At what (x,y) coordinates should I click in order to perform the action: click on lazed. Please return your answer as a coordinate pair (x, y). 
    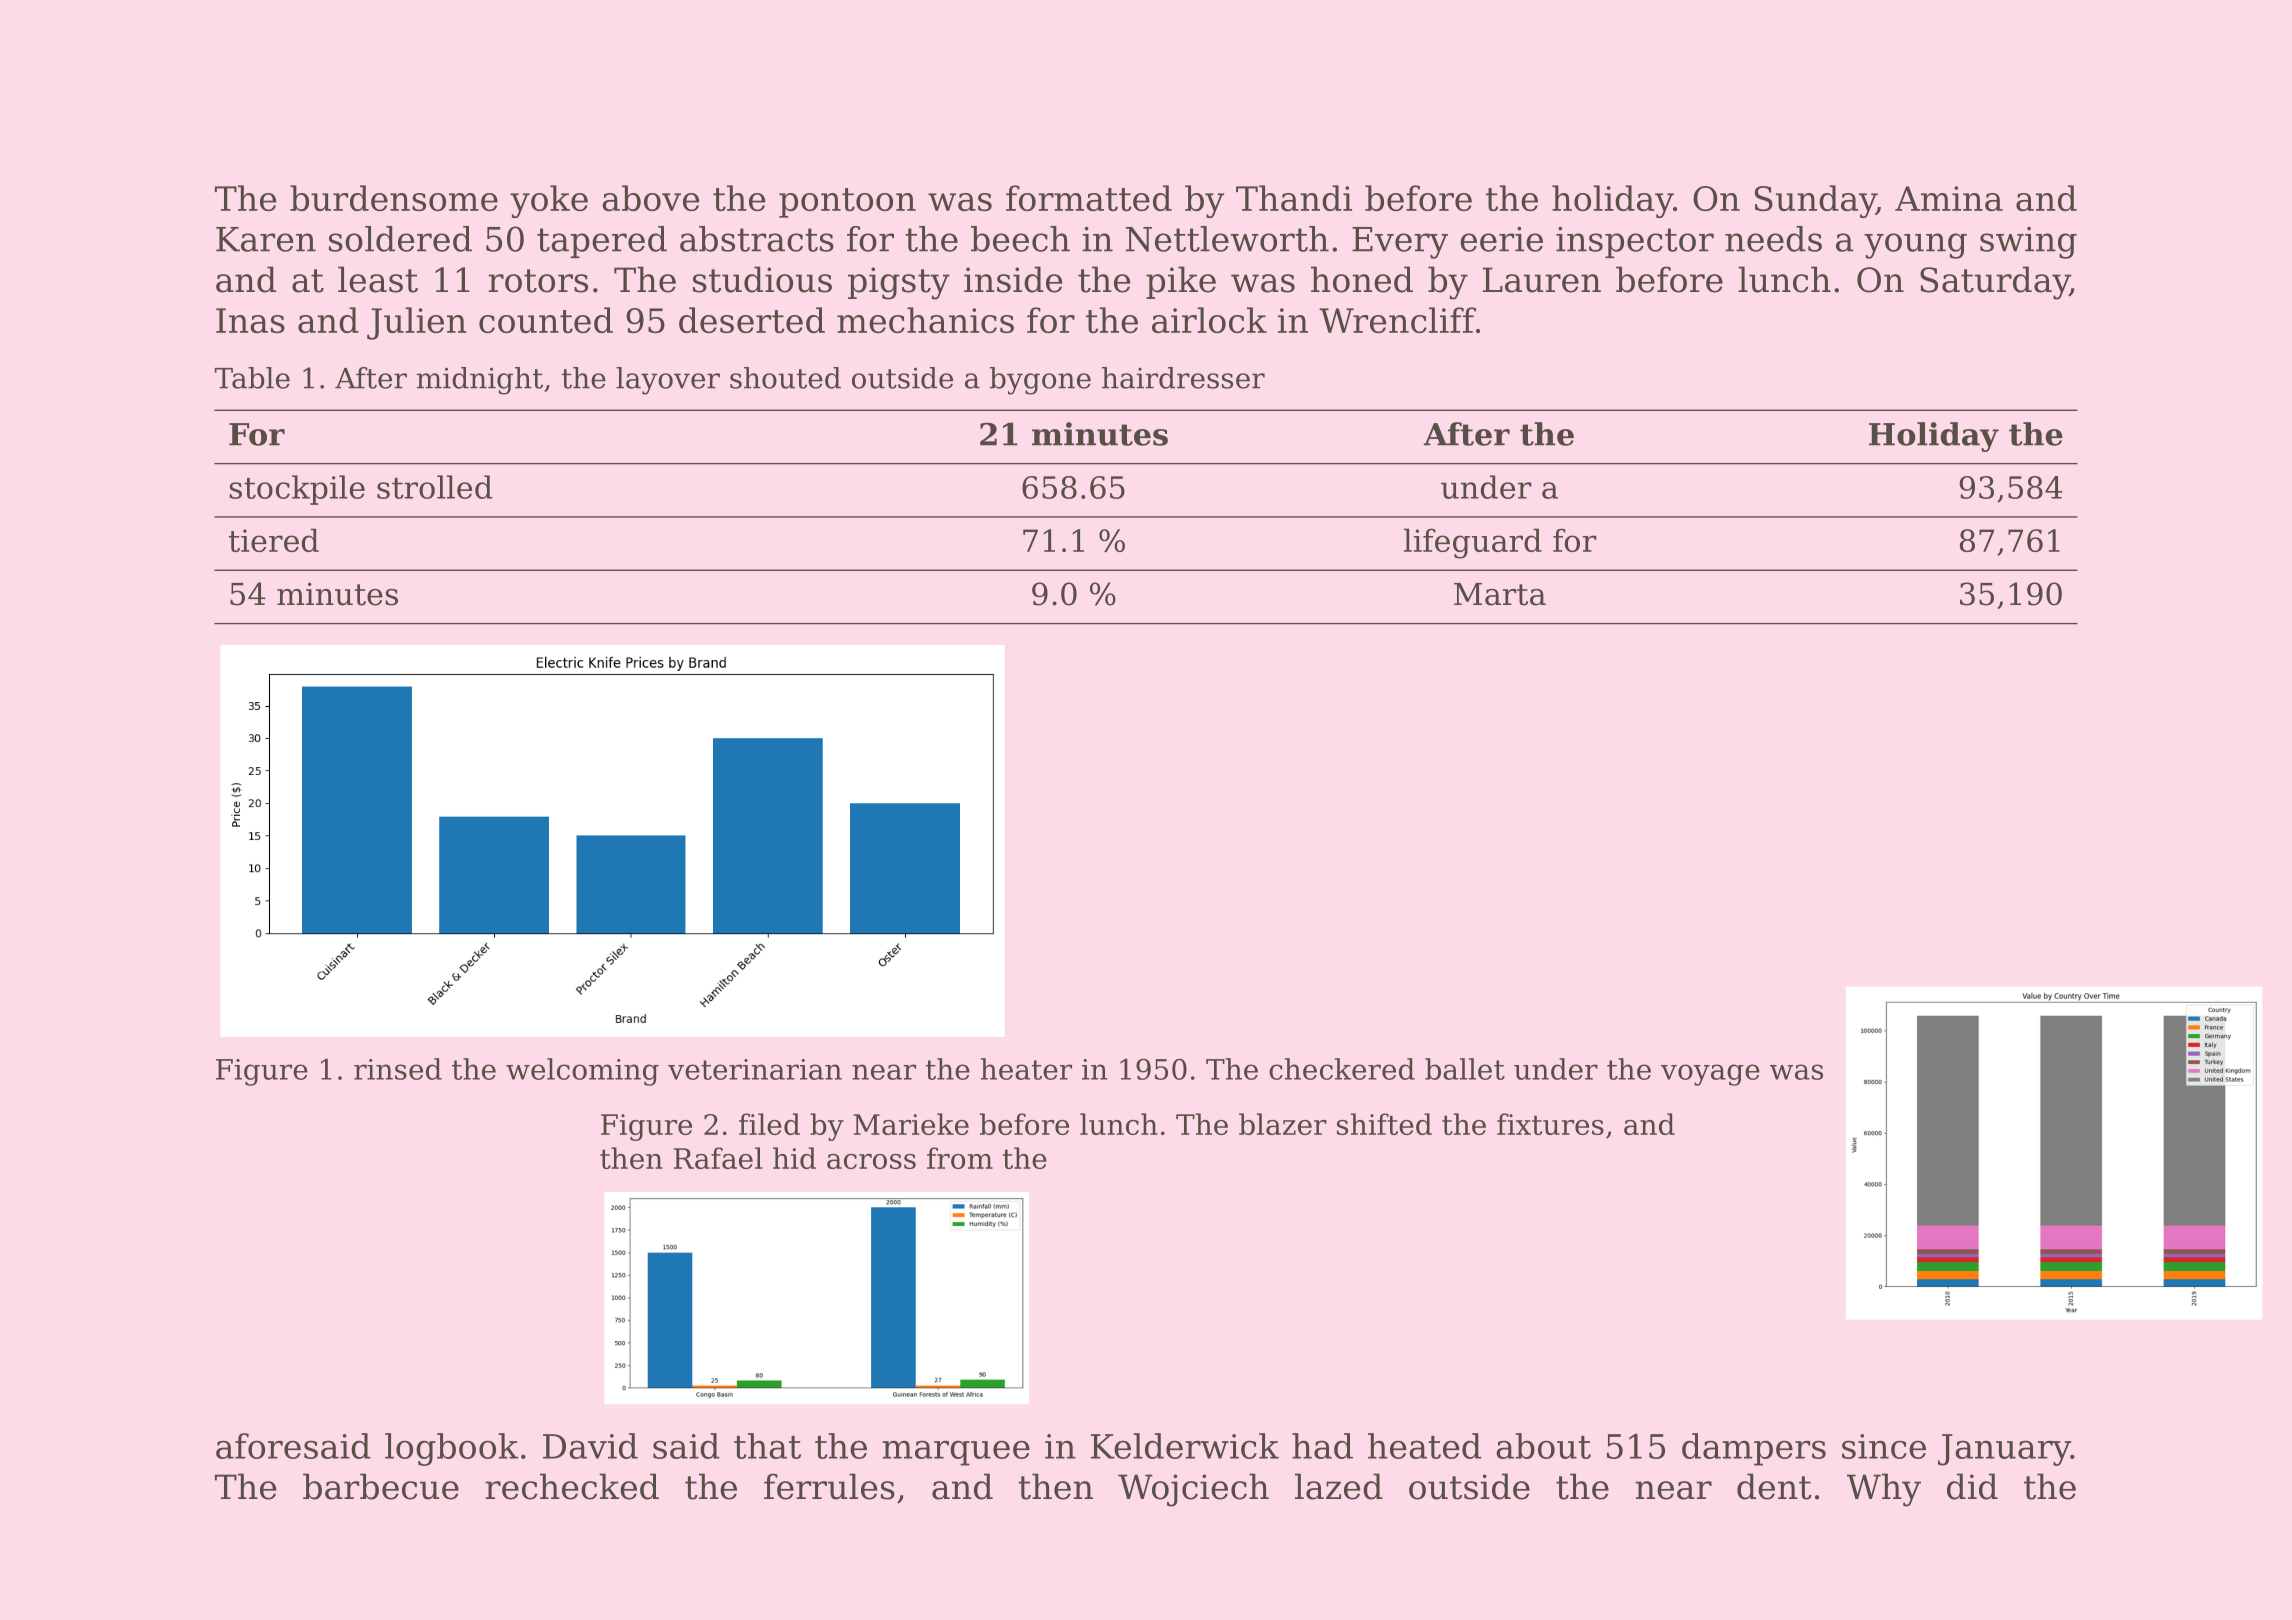
    Looking at the image, I should click on (1339, 1486).
